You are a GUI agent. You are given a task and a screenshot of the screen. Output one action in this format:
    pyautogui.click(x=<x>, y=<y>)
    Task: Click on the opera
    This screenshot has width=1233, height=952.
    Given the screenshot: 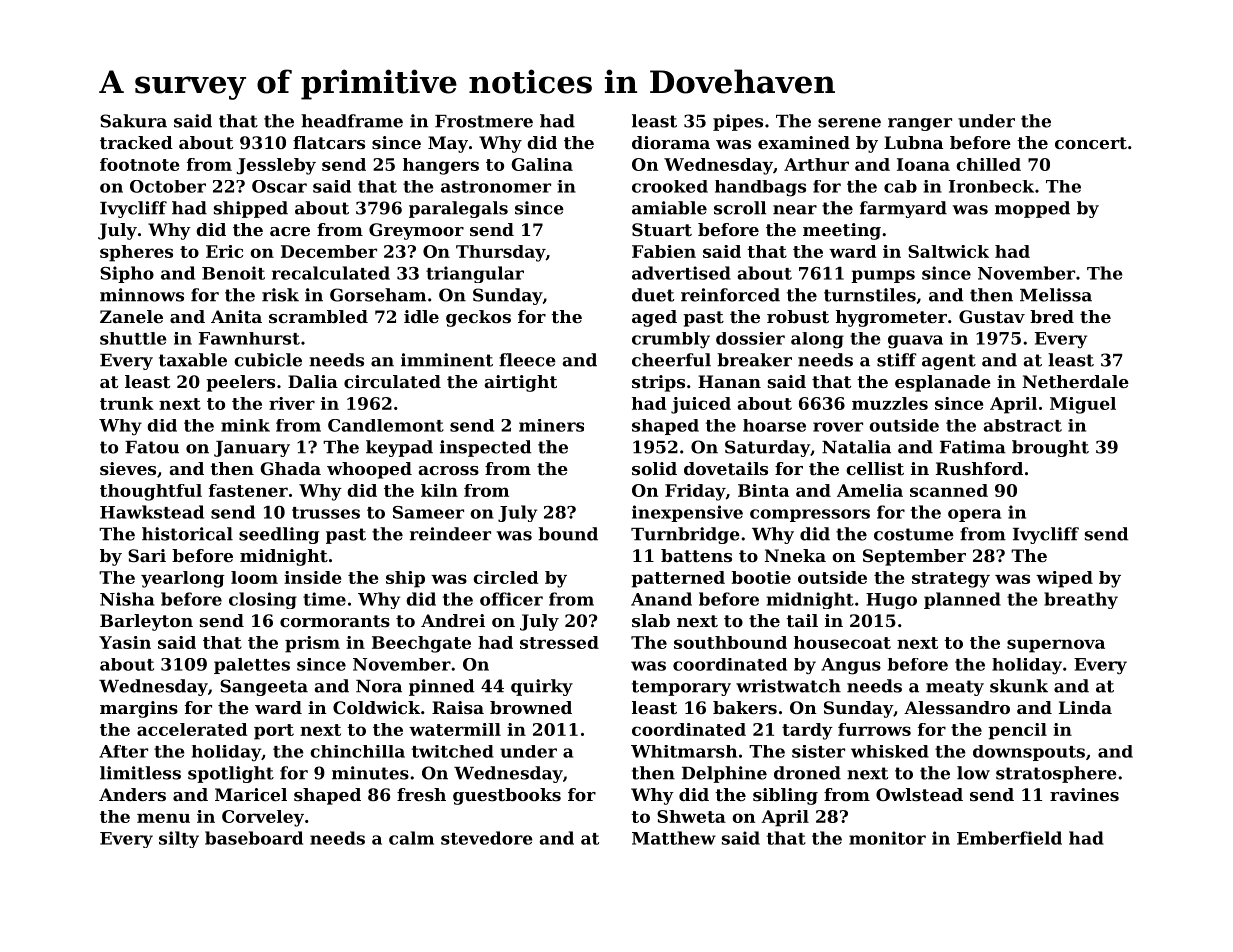 What is the action you would take?
    pyautogui.click(x=974, y=515)
